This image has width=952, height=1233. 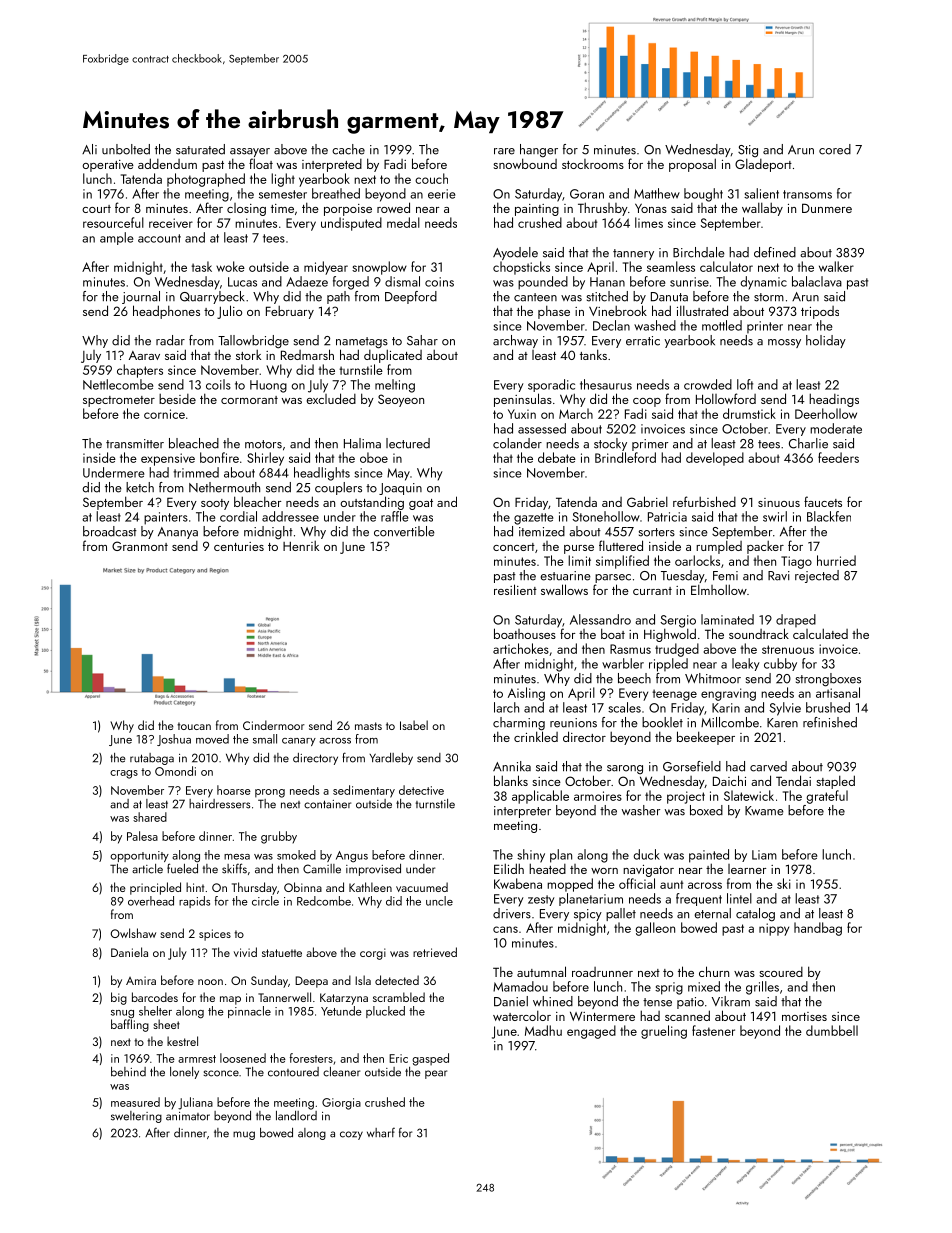 I want to click on mug, so click(x=244, y=1135).
